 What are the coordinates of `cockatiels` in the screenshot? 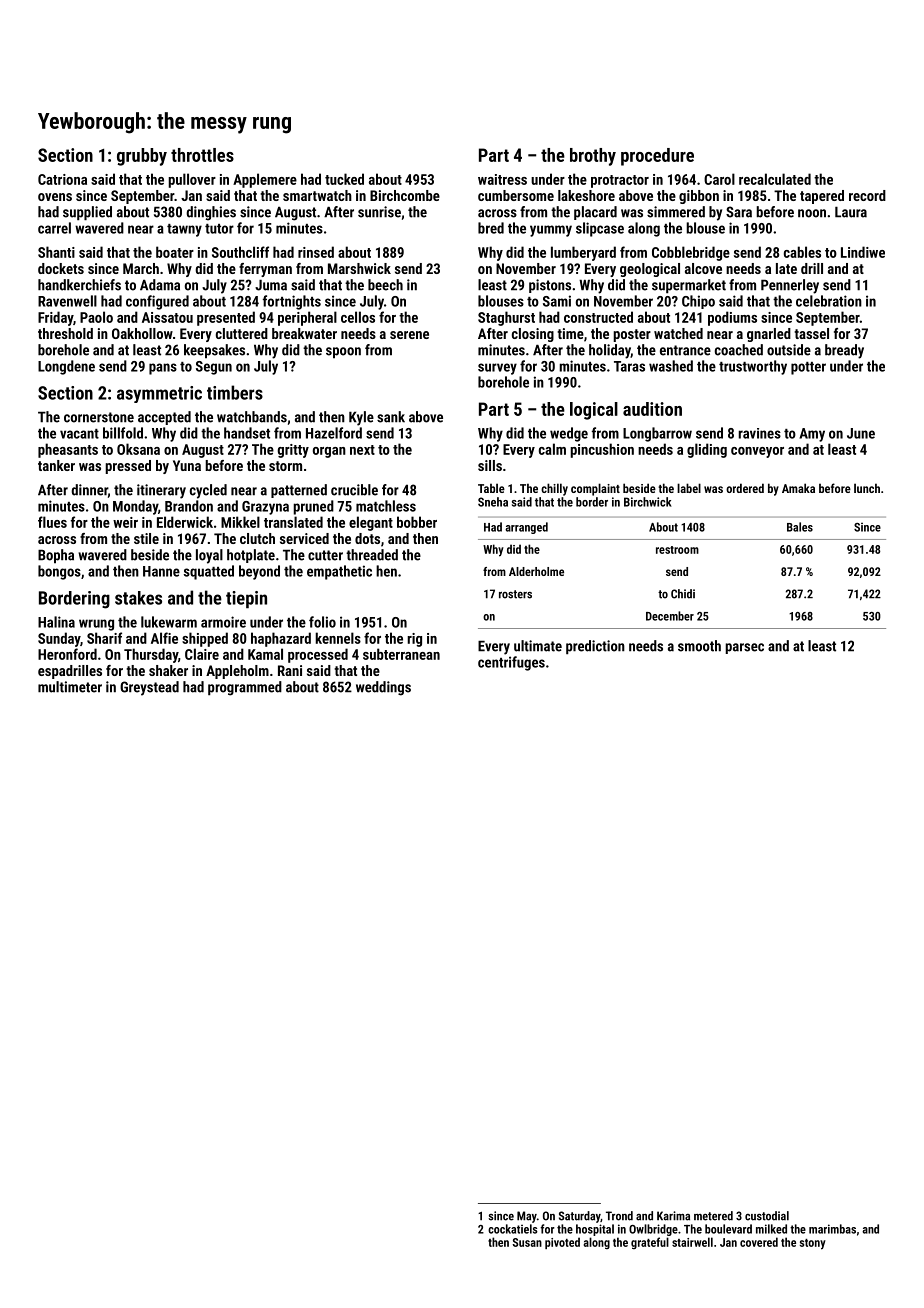 It's located at (513, 1229).
